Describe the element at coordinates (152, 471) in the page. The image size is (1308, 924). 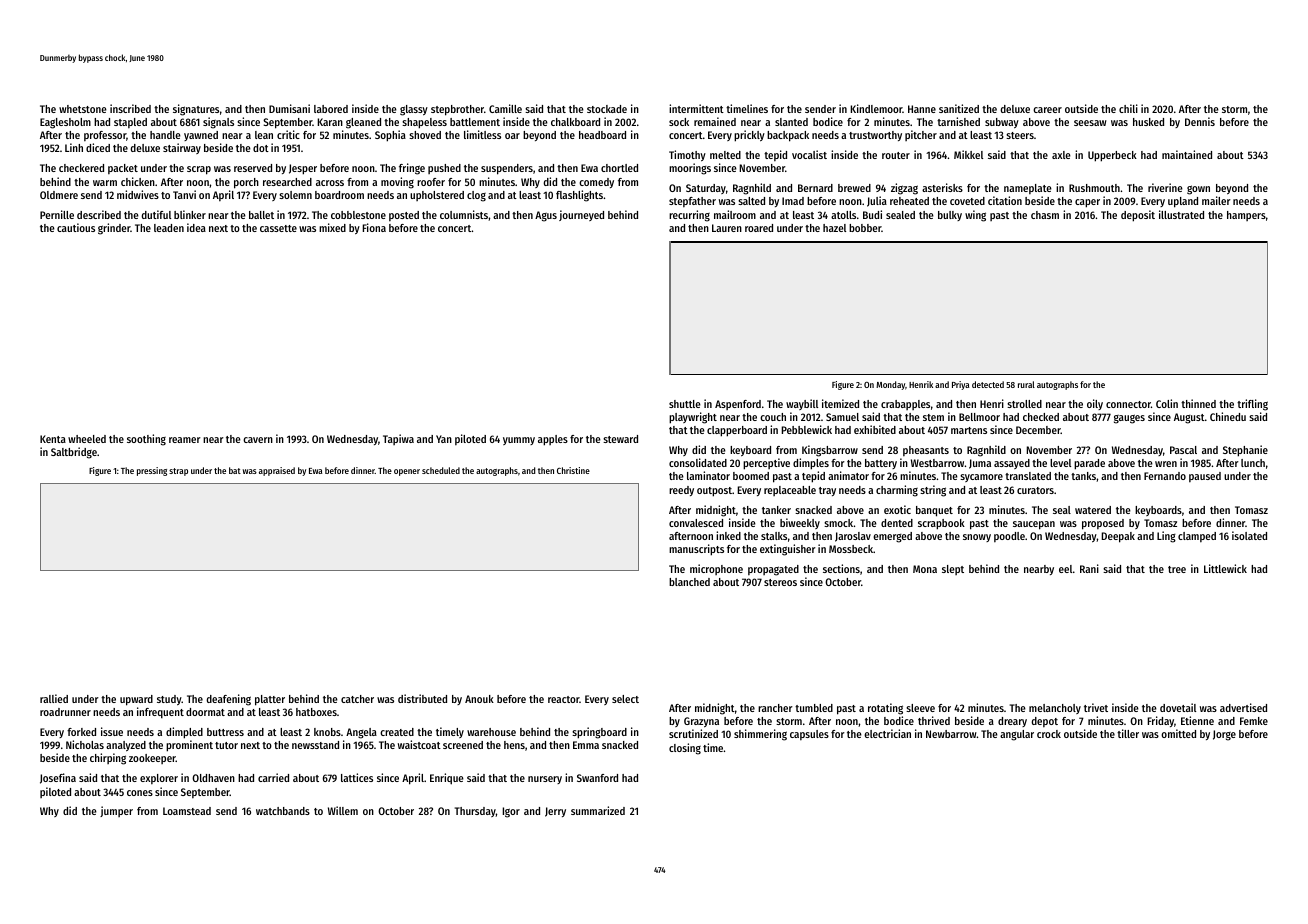
I see `pressing` at that location.
